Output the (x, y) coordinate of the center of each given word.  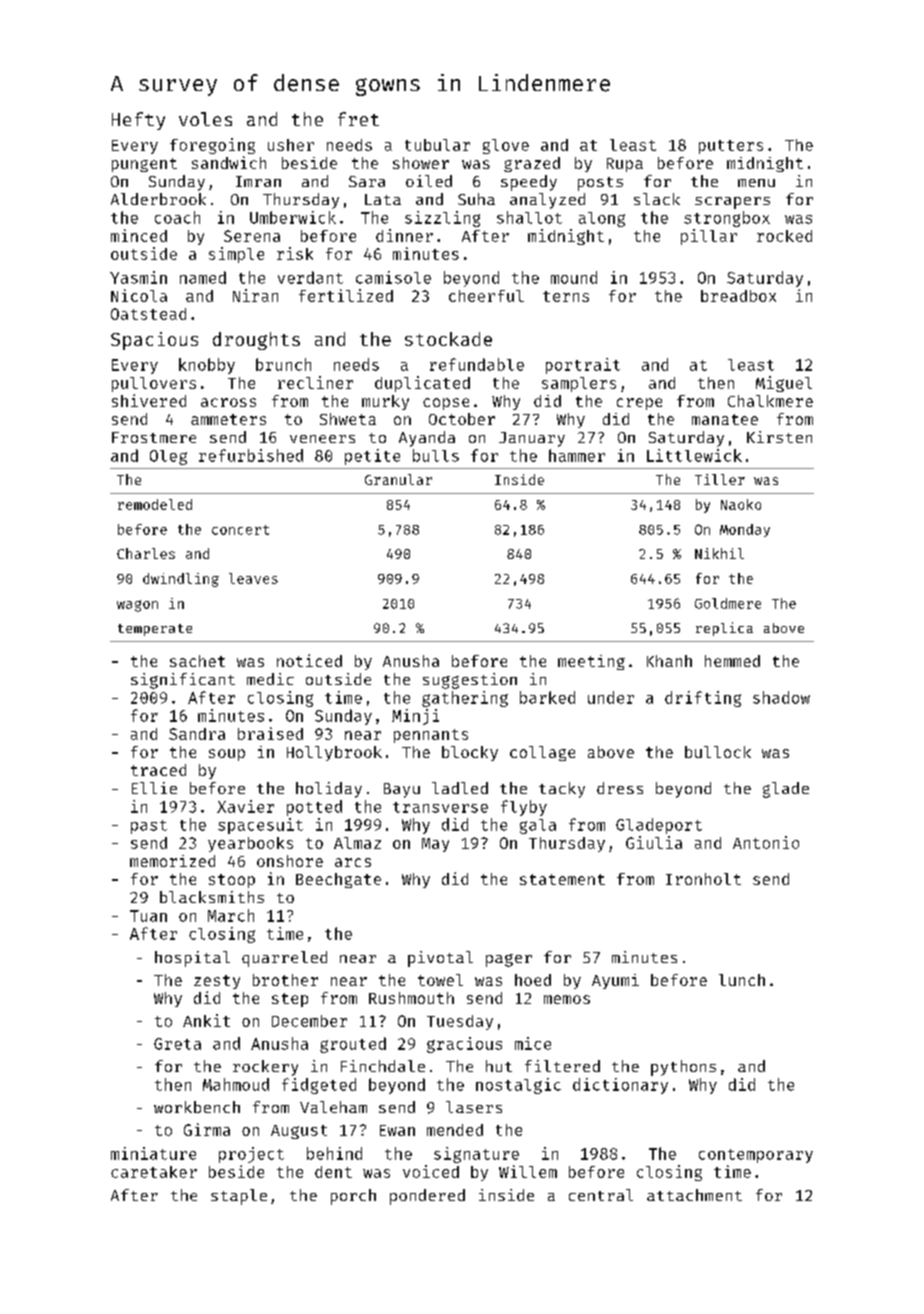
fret (358, 119)
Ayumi (615, 981)
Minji (415, 717)
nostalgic (518, 1086)
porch (353, 1197)
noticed (309, 660)
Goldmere (728, 603)
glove (506, 146)
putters (731, 147)
